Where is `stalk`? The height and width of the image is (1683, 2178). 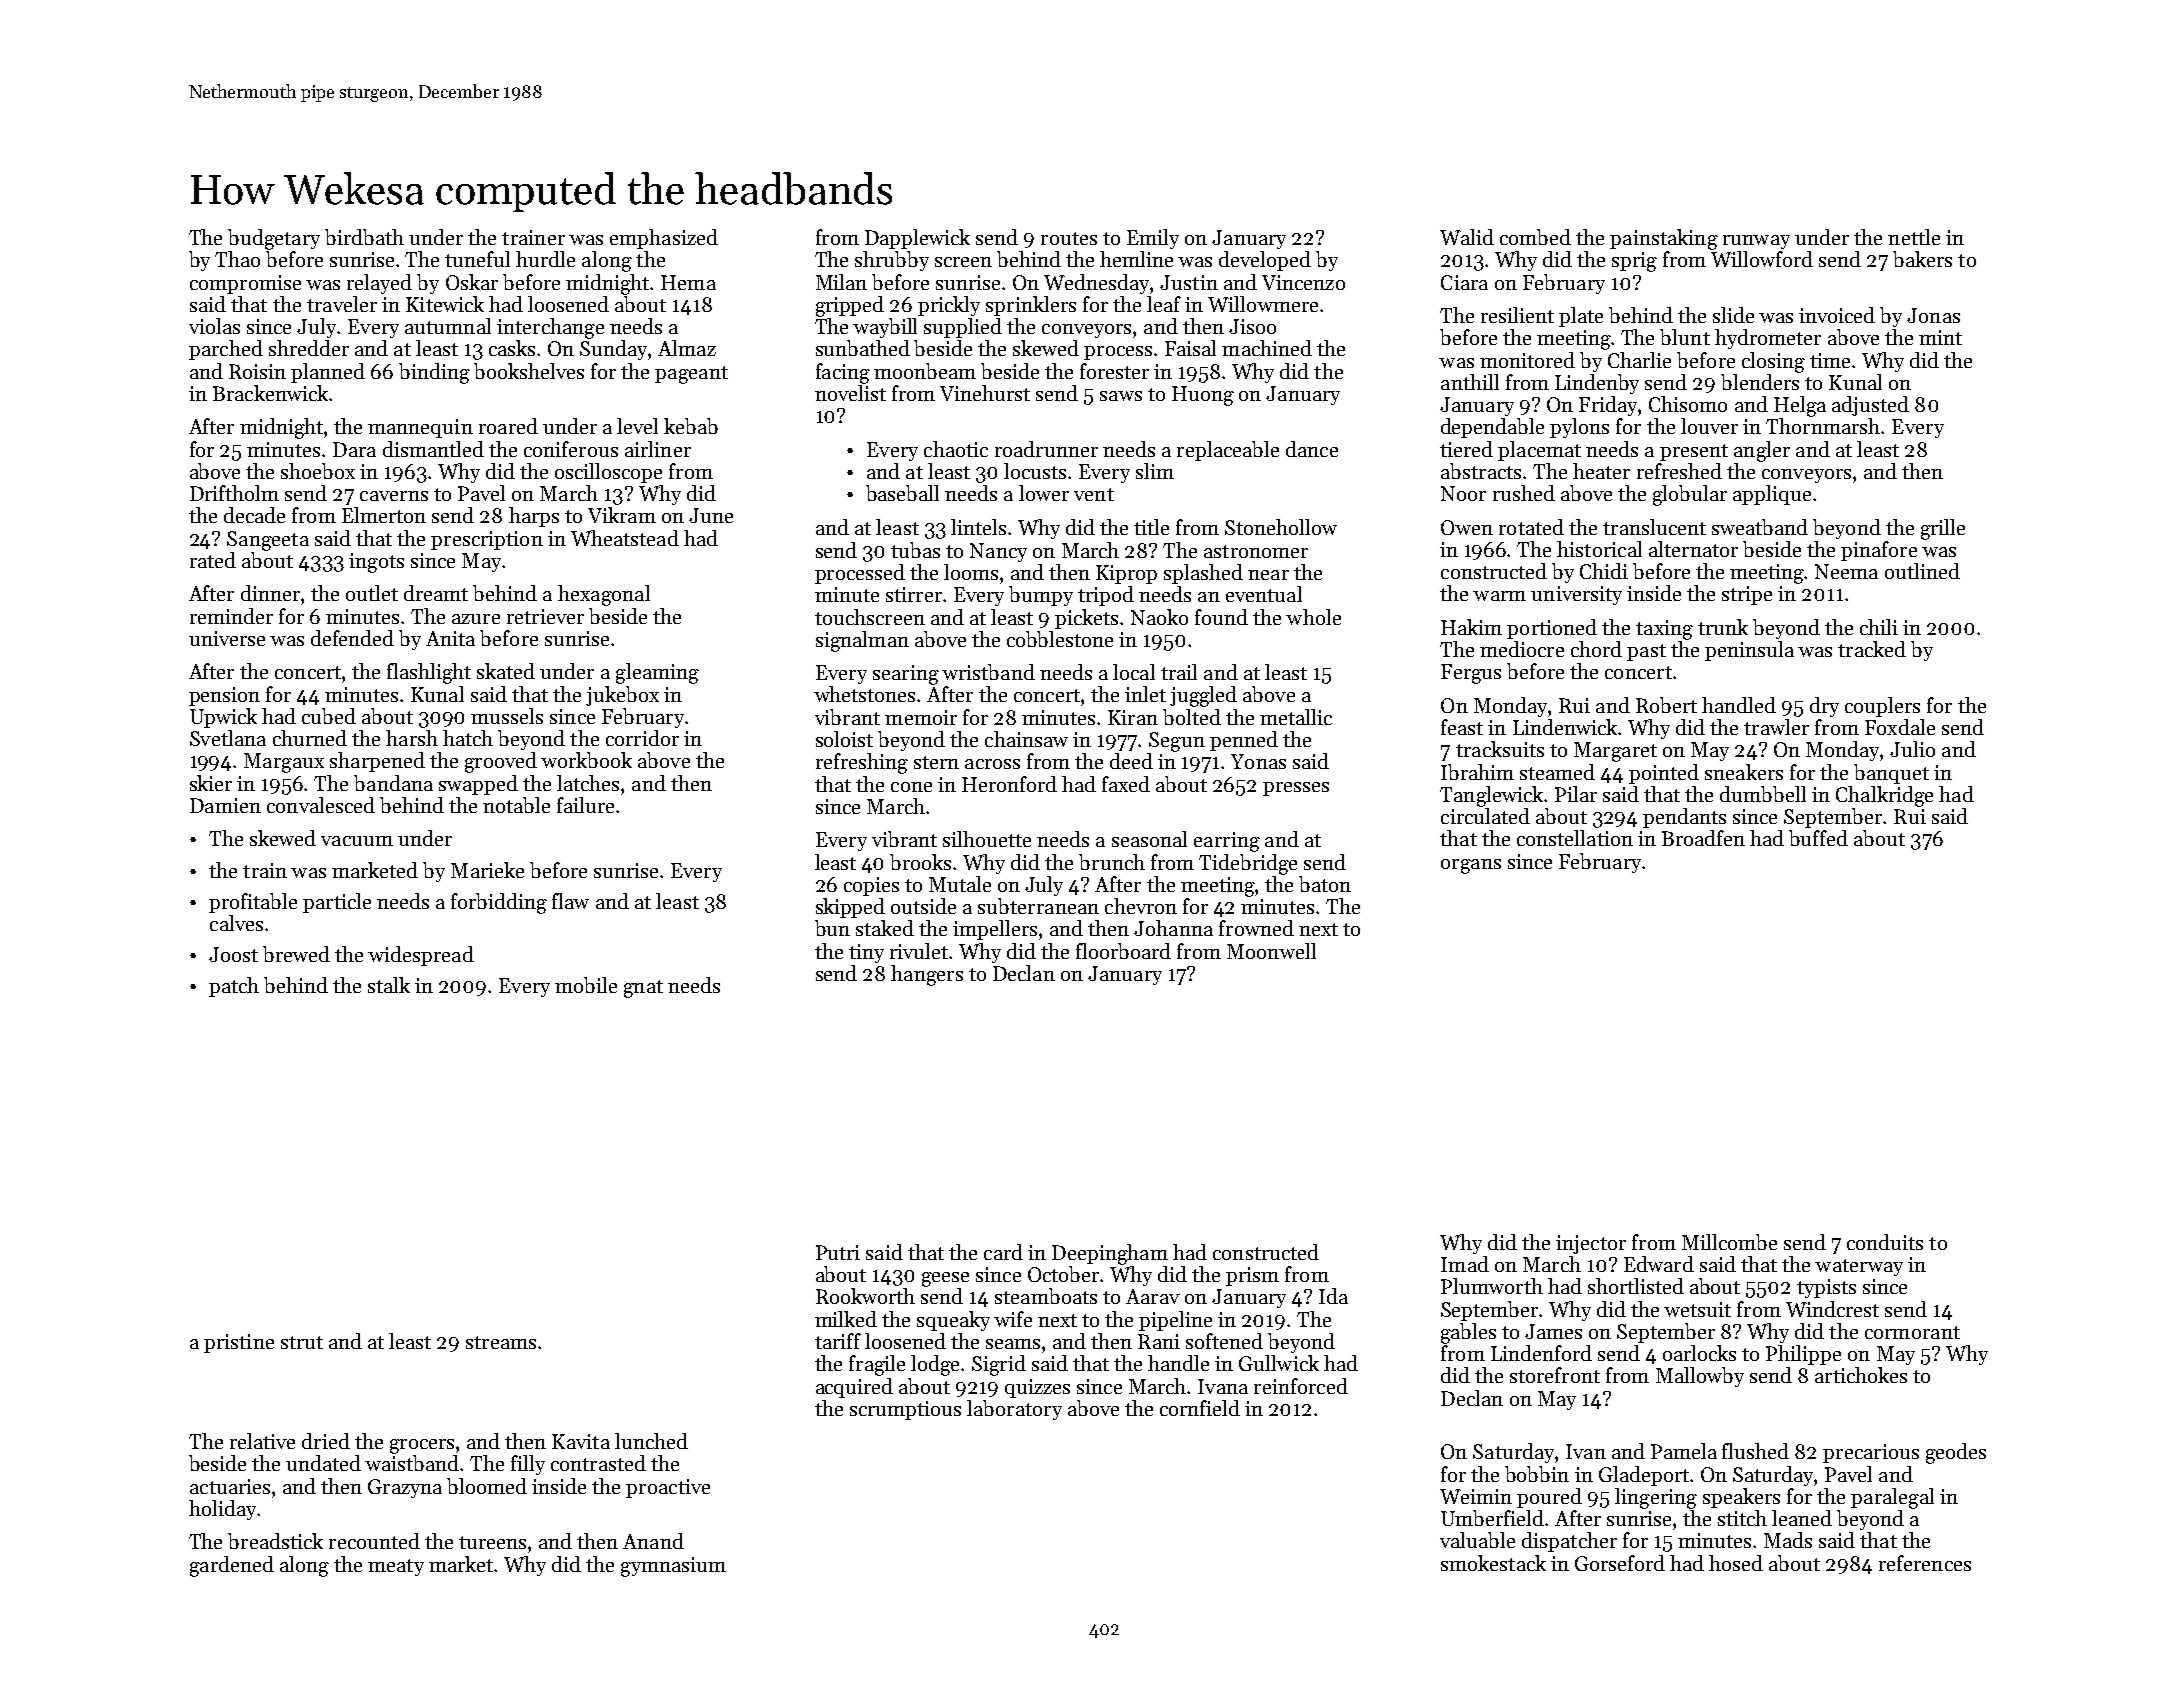 stalk is located at coordinates (389, 985).
